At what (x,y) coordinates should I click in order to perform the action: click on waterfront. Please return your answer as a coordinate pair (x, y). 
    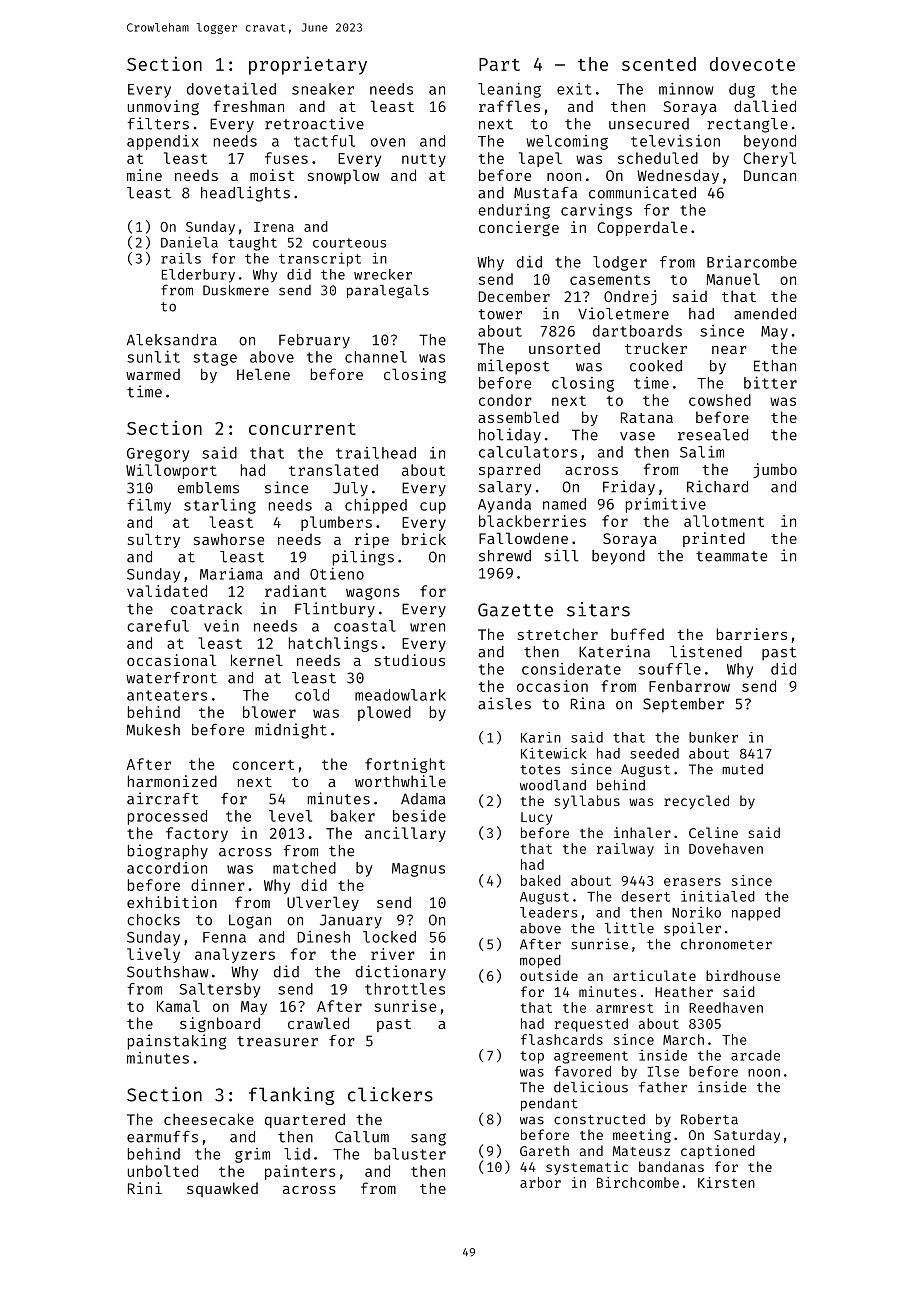
    Looking at the image, I should click on (171, 678).
